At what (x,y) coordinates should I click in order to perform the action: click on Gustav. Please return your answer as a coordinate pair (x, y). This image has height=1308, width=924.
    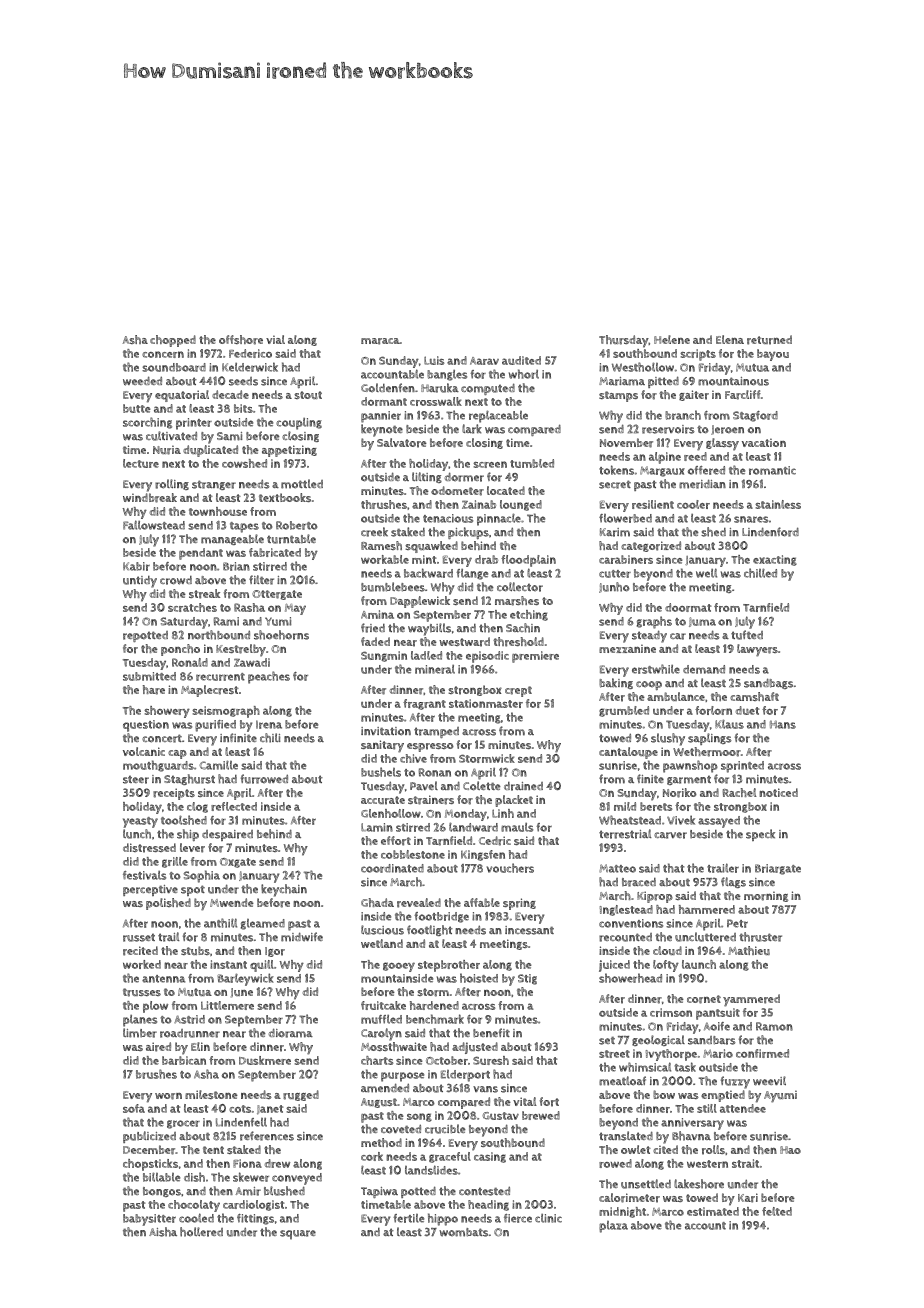
    Looking at the image, I should click on (500, 1116).
